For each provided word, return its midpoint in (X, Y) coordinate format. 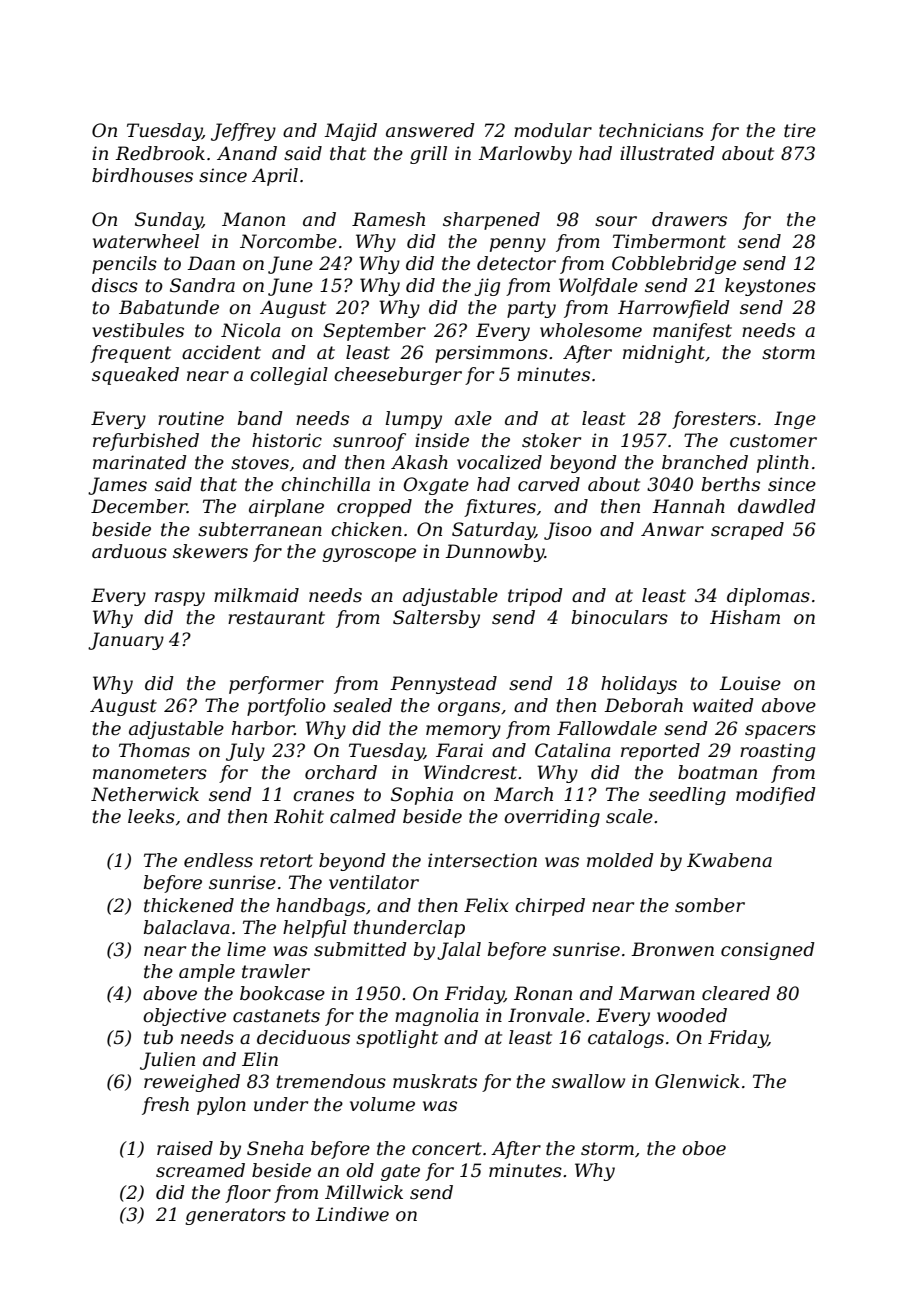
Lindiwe (352, 1214)
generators (235, 1216)
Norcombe (288, 241)
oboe (704, 1148)
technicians (651, 130)
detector (516, 263)
